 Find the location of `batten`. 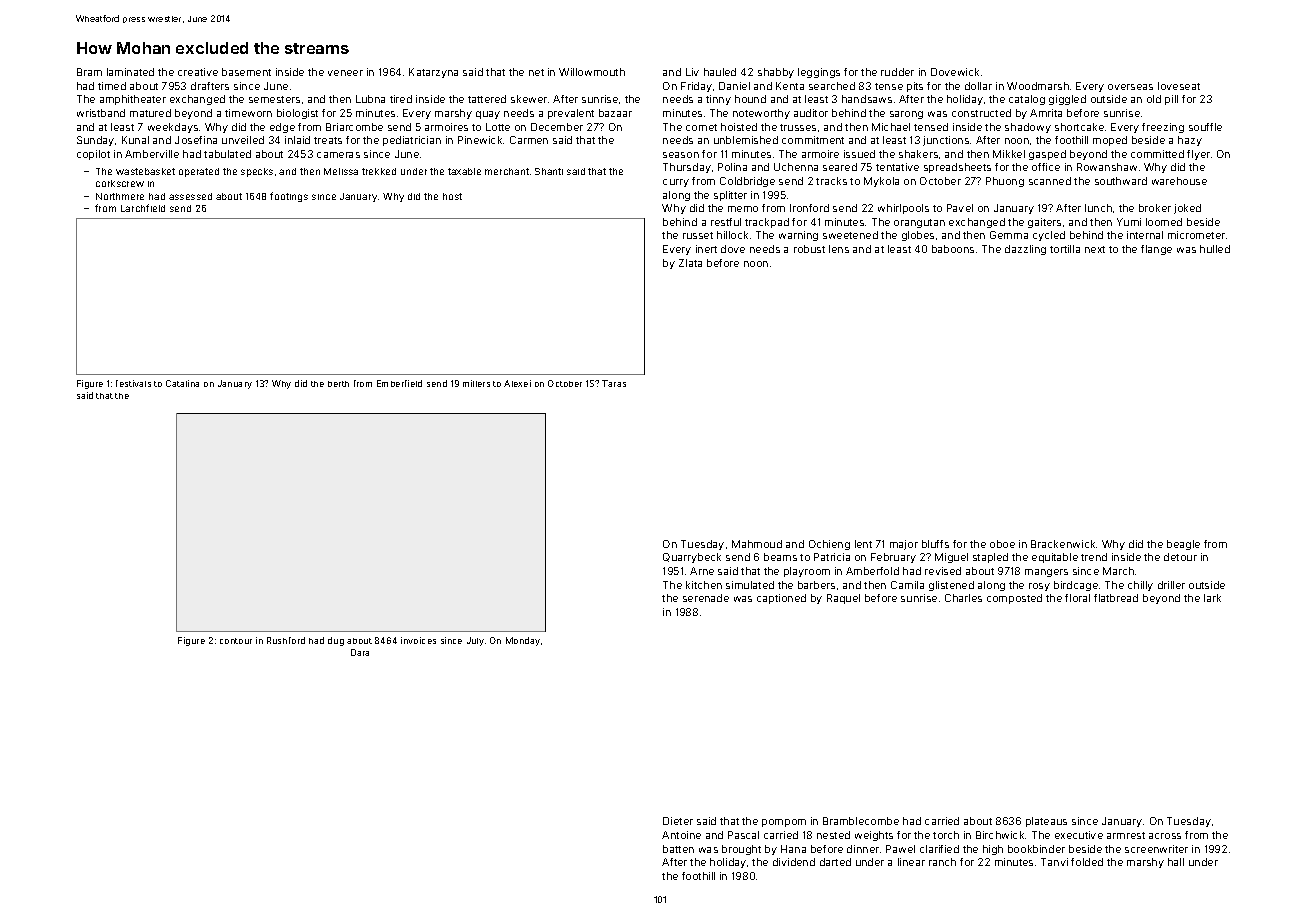

batten is located at coordinates (678, 849).
